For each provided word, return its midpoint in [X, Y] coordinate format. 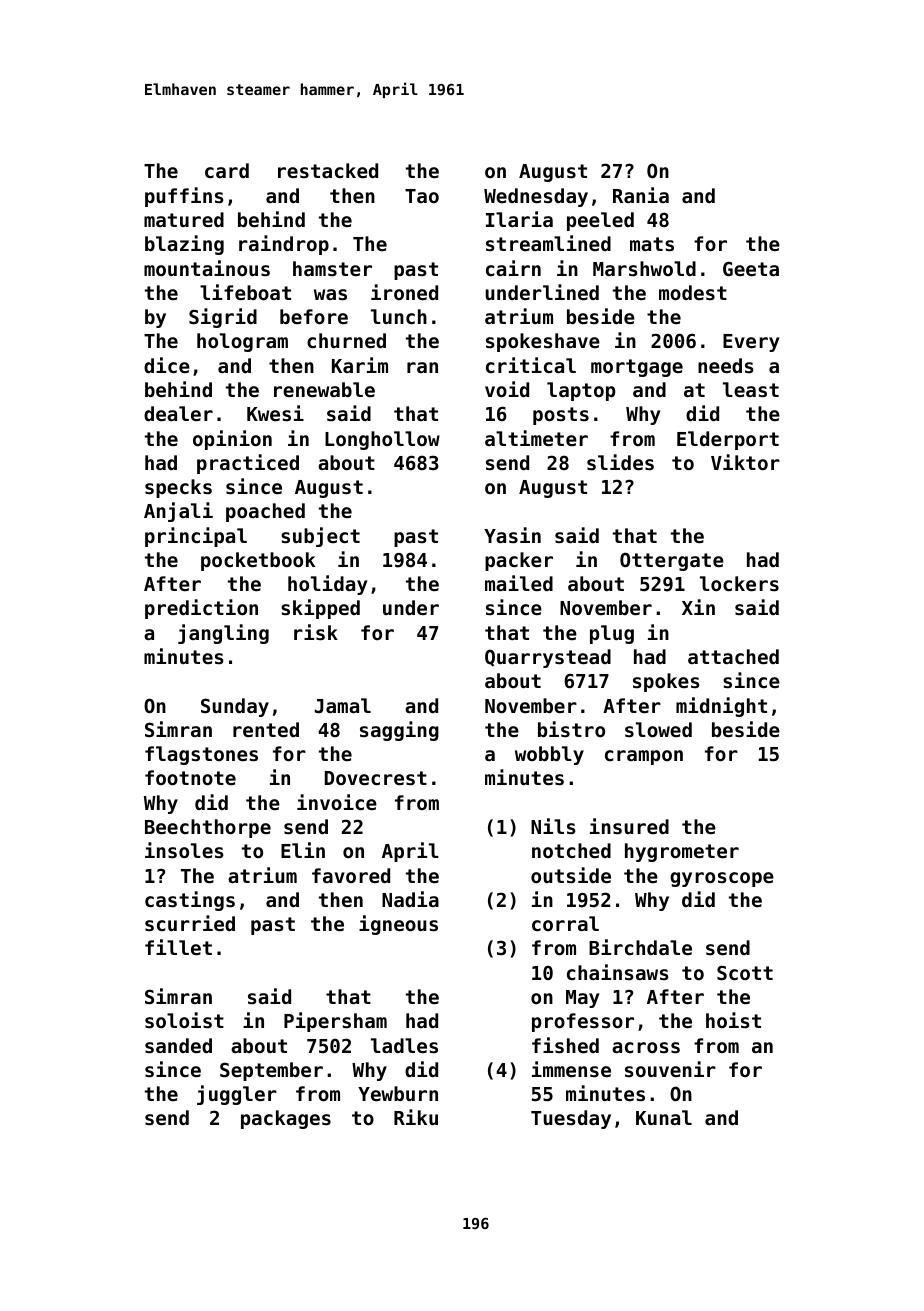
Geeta [751, 268]
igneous [398, 925]
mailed [519, 583]
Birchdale [640, 947]
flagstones [201, 755]
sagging [399, 731]
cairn [513, 268]
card [227, 170]
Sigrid [223, 318]
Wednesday [536, 197]
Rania [641, 195]
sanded [178, 1046]
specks [178, 488]
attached [733, 656]
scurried [190, 923]
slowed [658, 730]
